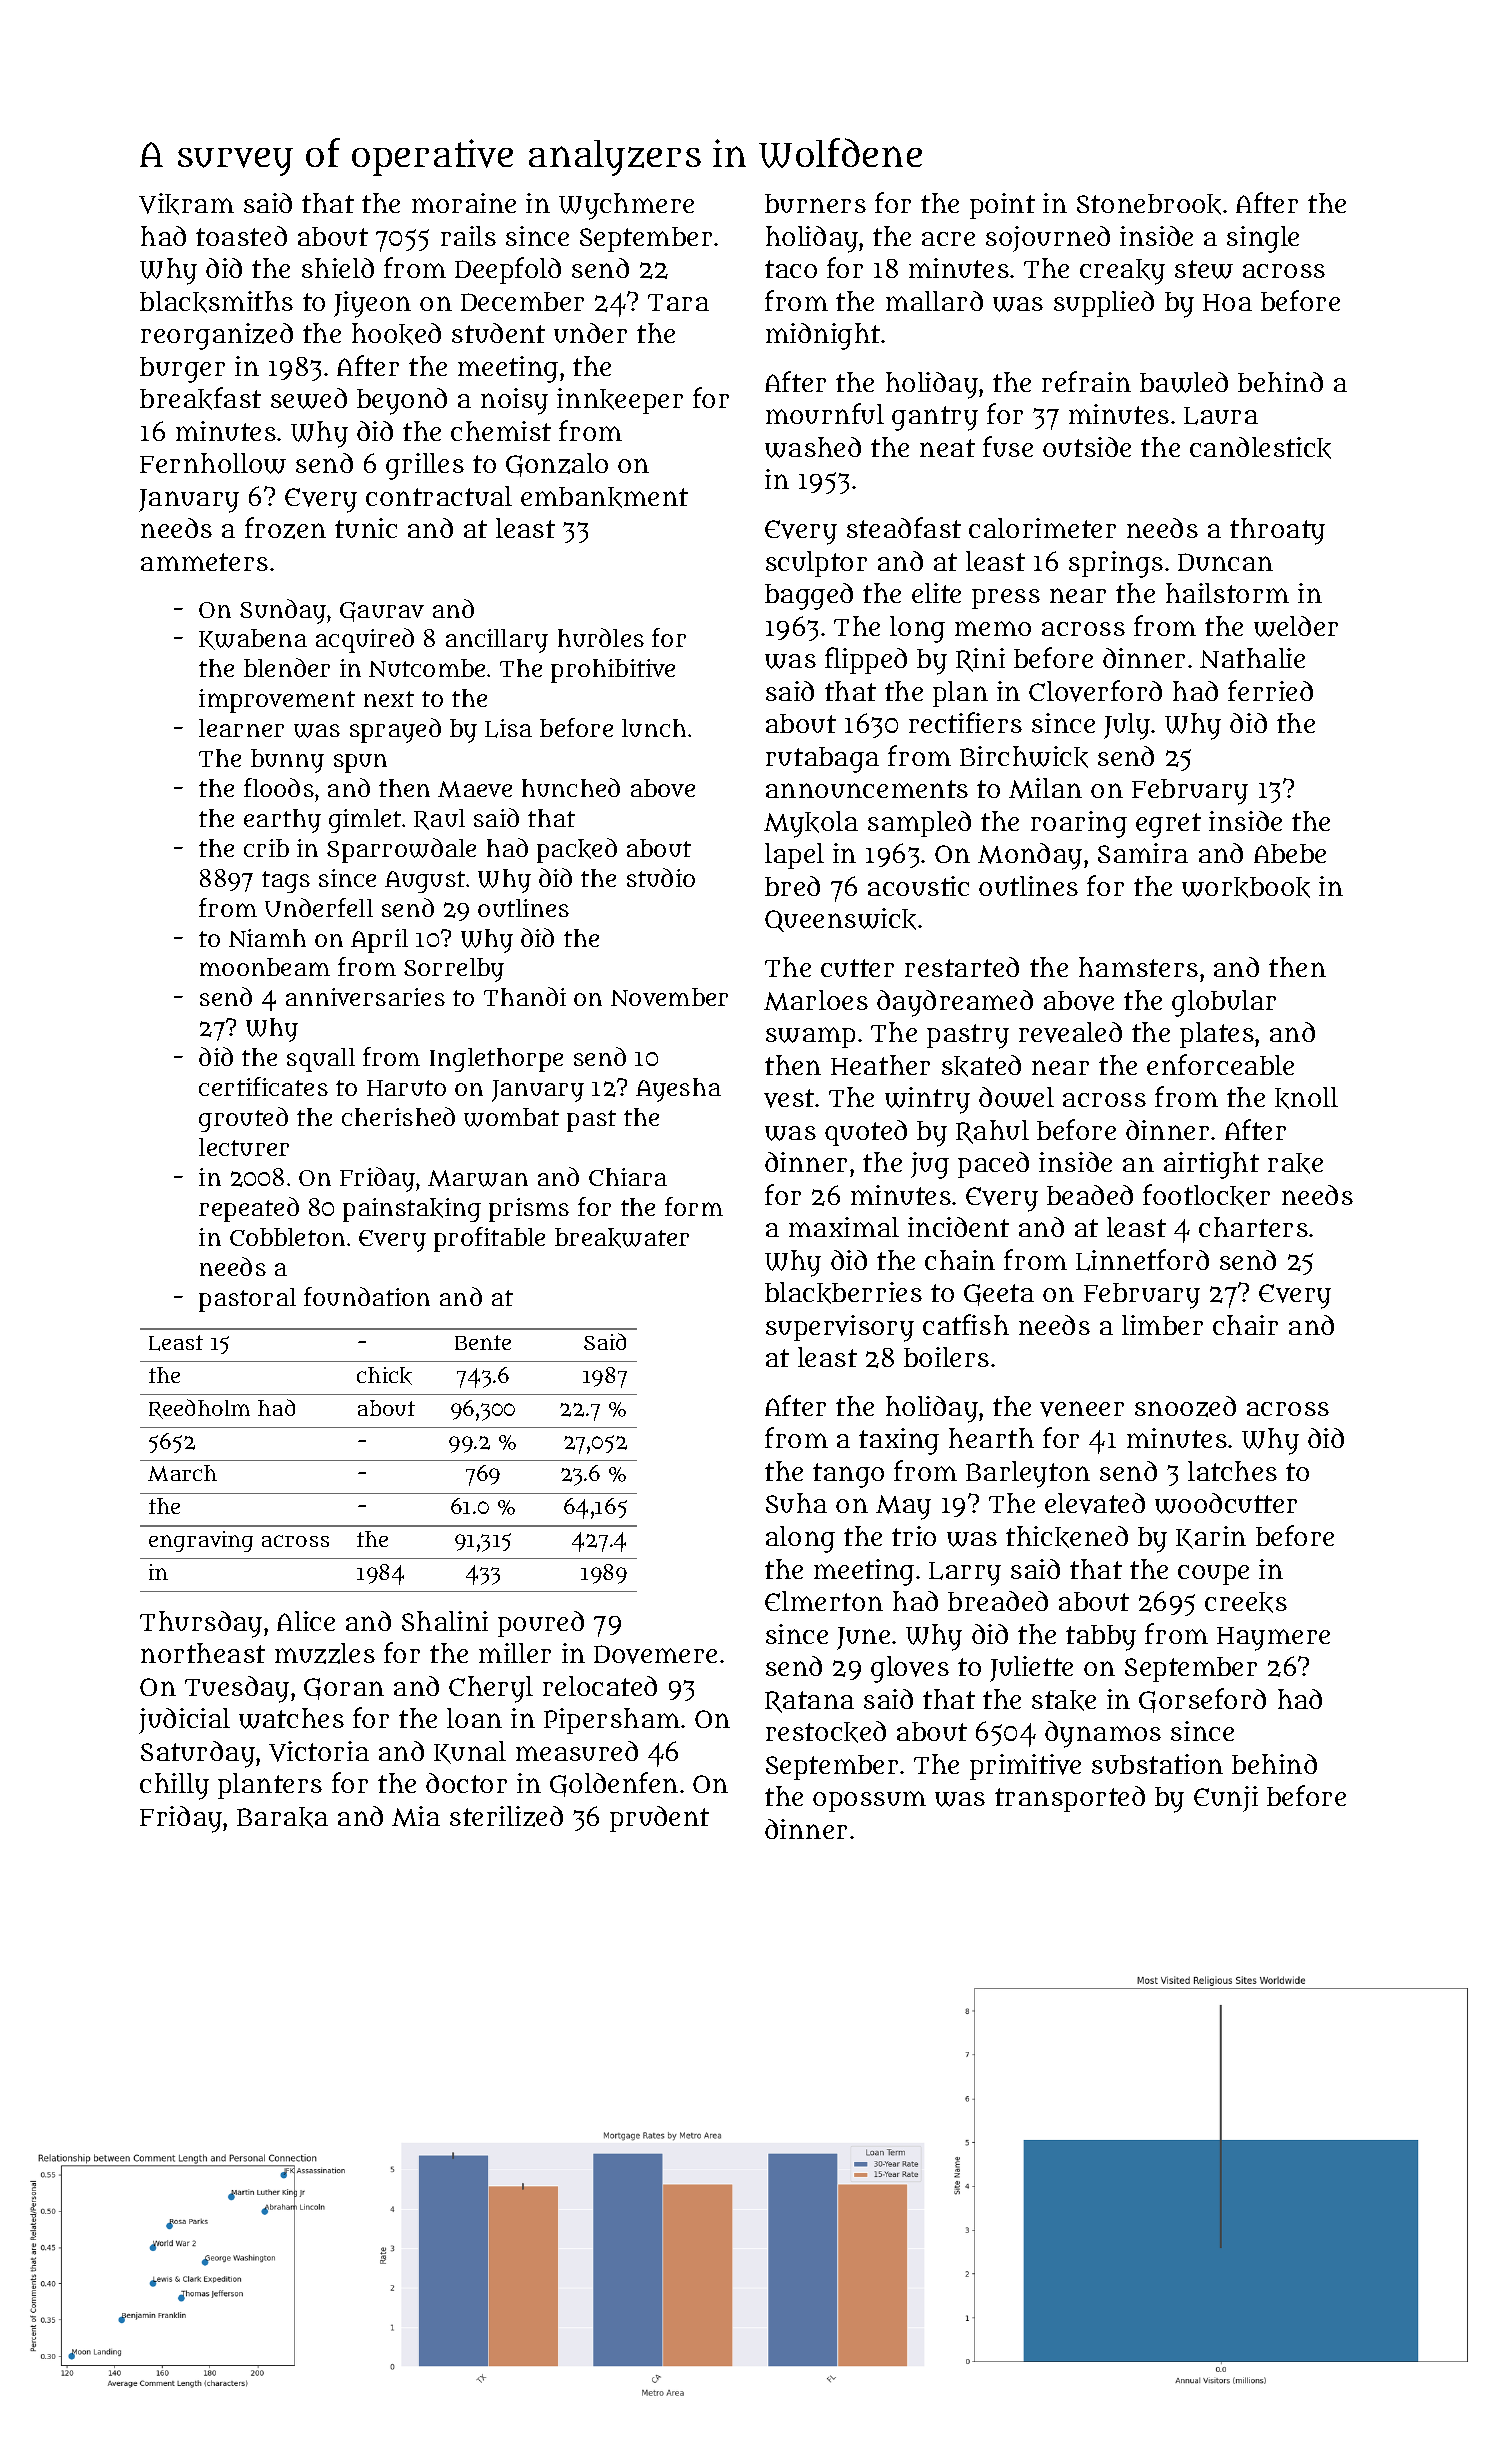 This page has width=1496, height=2464. I want to click on chilly, so click(174, 1786).
